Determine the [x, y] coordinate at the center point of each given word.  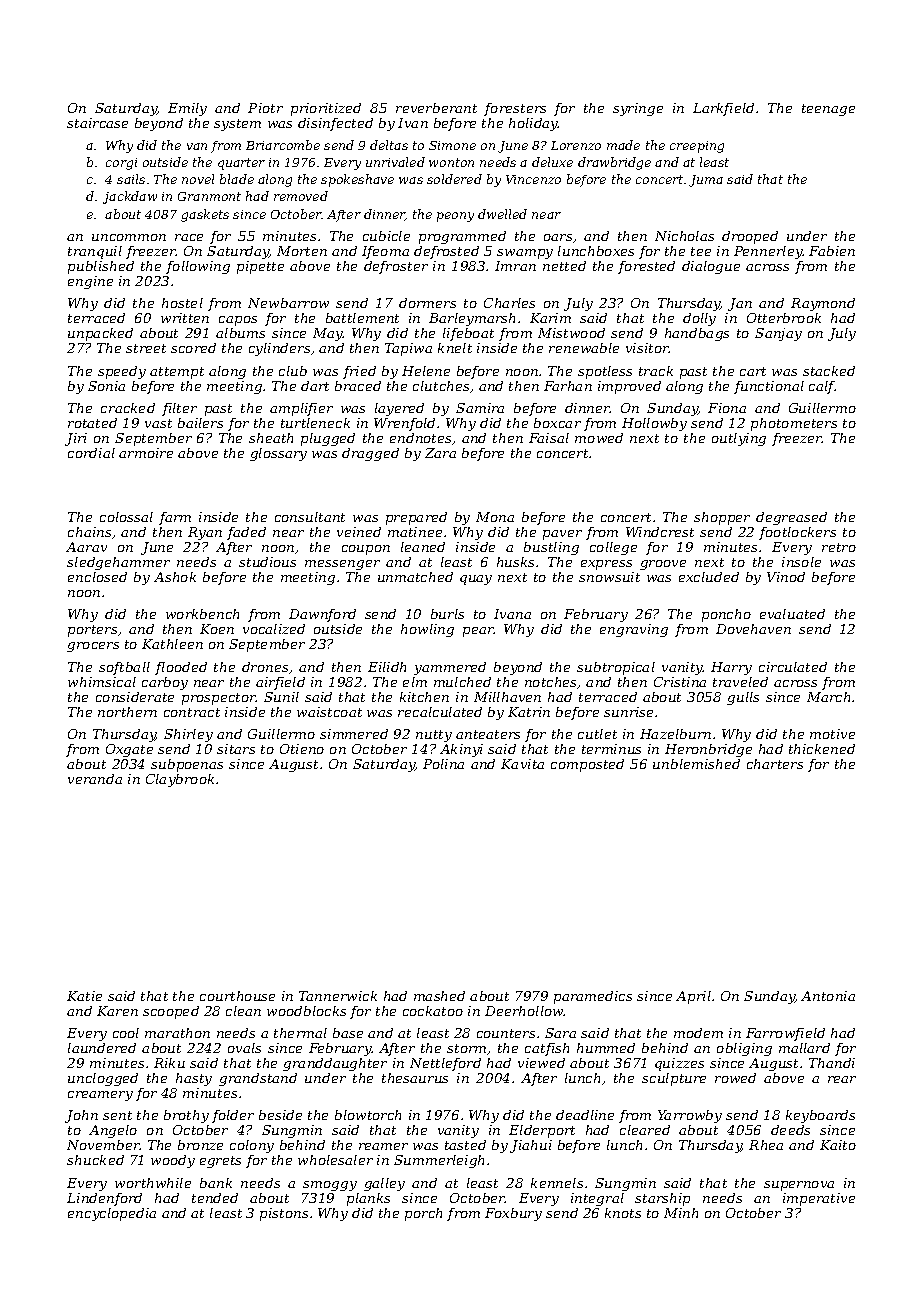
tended [215, 1198]
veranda [95, 779]
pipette [260, 267]
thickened [822, 749]
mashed [439, 996]
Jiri [76, 439]
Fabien [832, 251]
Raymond [823, 304]
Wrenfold [404, 424]
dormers [427, 303]
